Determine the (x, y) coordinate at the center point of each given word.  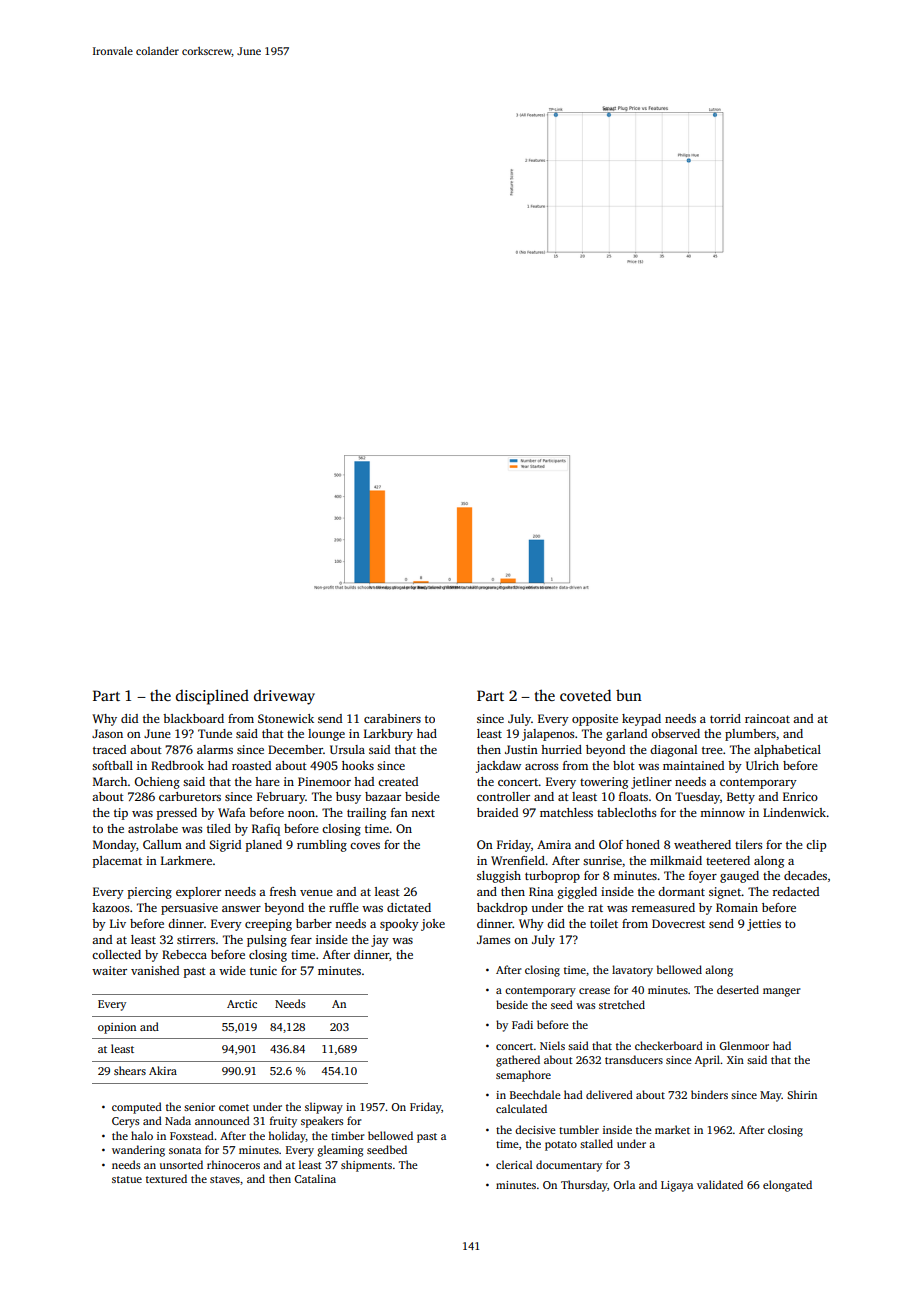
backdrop (502, 909)
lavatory (632, 971)
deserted (738, 989)
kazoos (110, 907)
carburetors (190, 796)
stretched (622, 1004)
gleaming (340, 1151)
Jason (107, 733)
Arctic (242, 1004)
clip (816, 846)
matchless (566, 812)
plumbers (750, 735)
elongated (787, 1186)
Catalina (315, 1178)
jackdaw (498, 767)
